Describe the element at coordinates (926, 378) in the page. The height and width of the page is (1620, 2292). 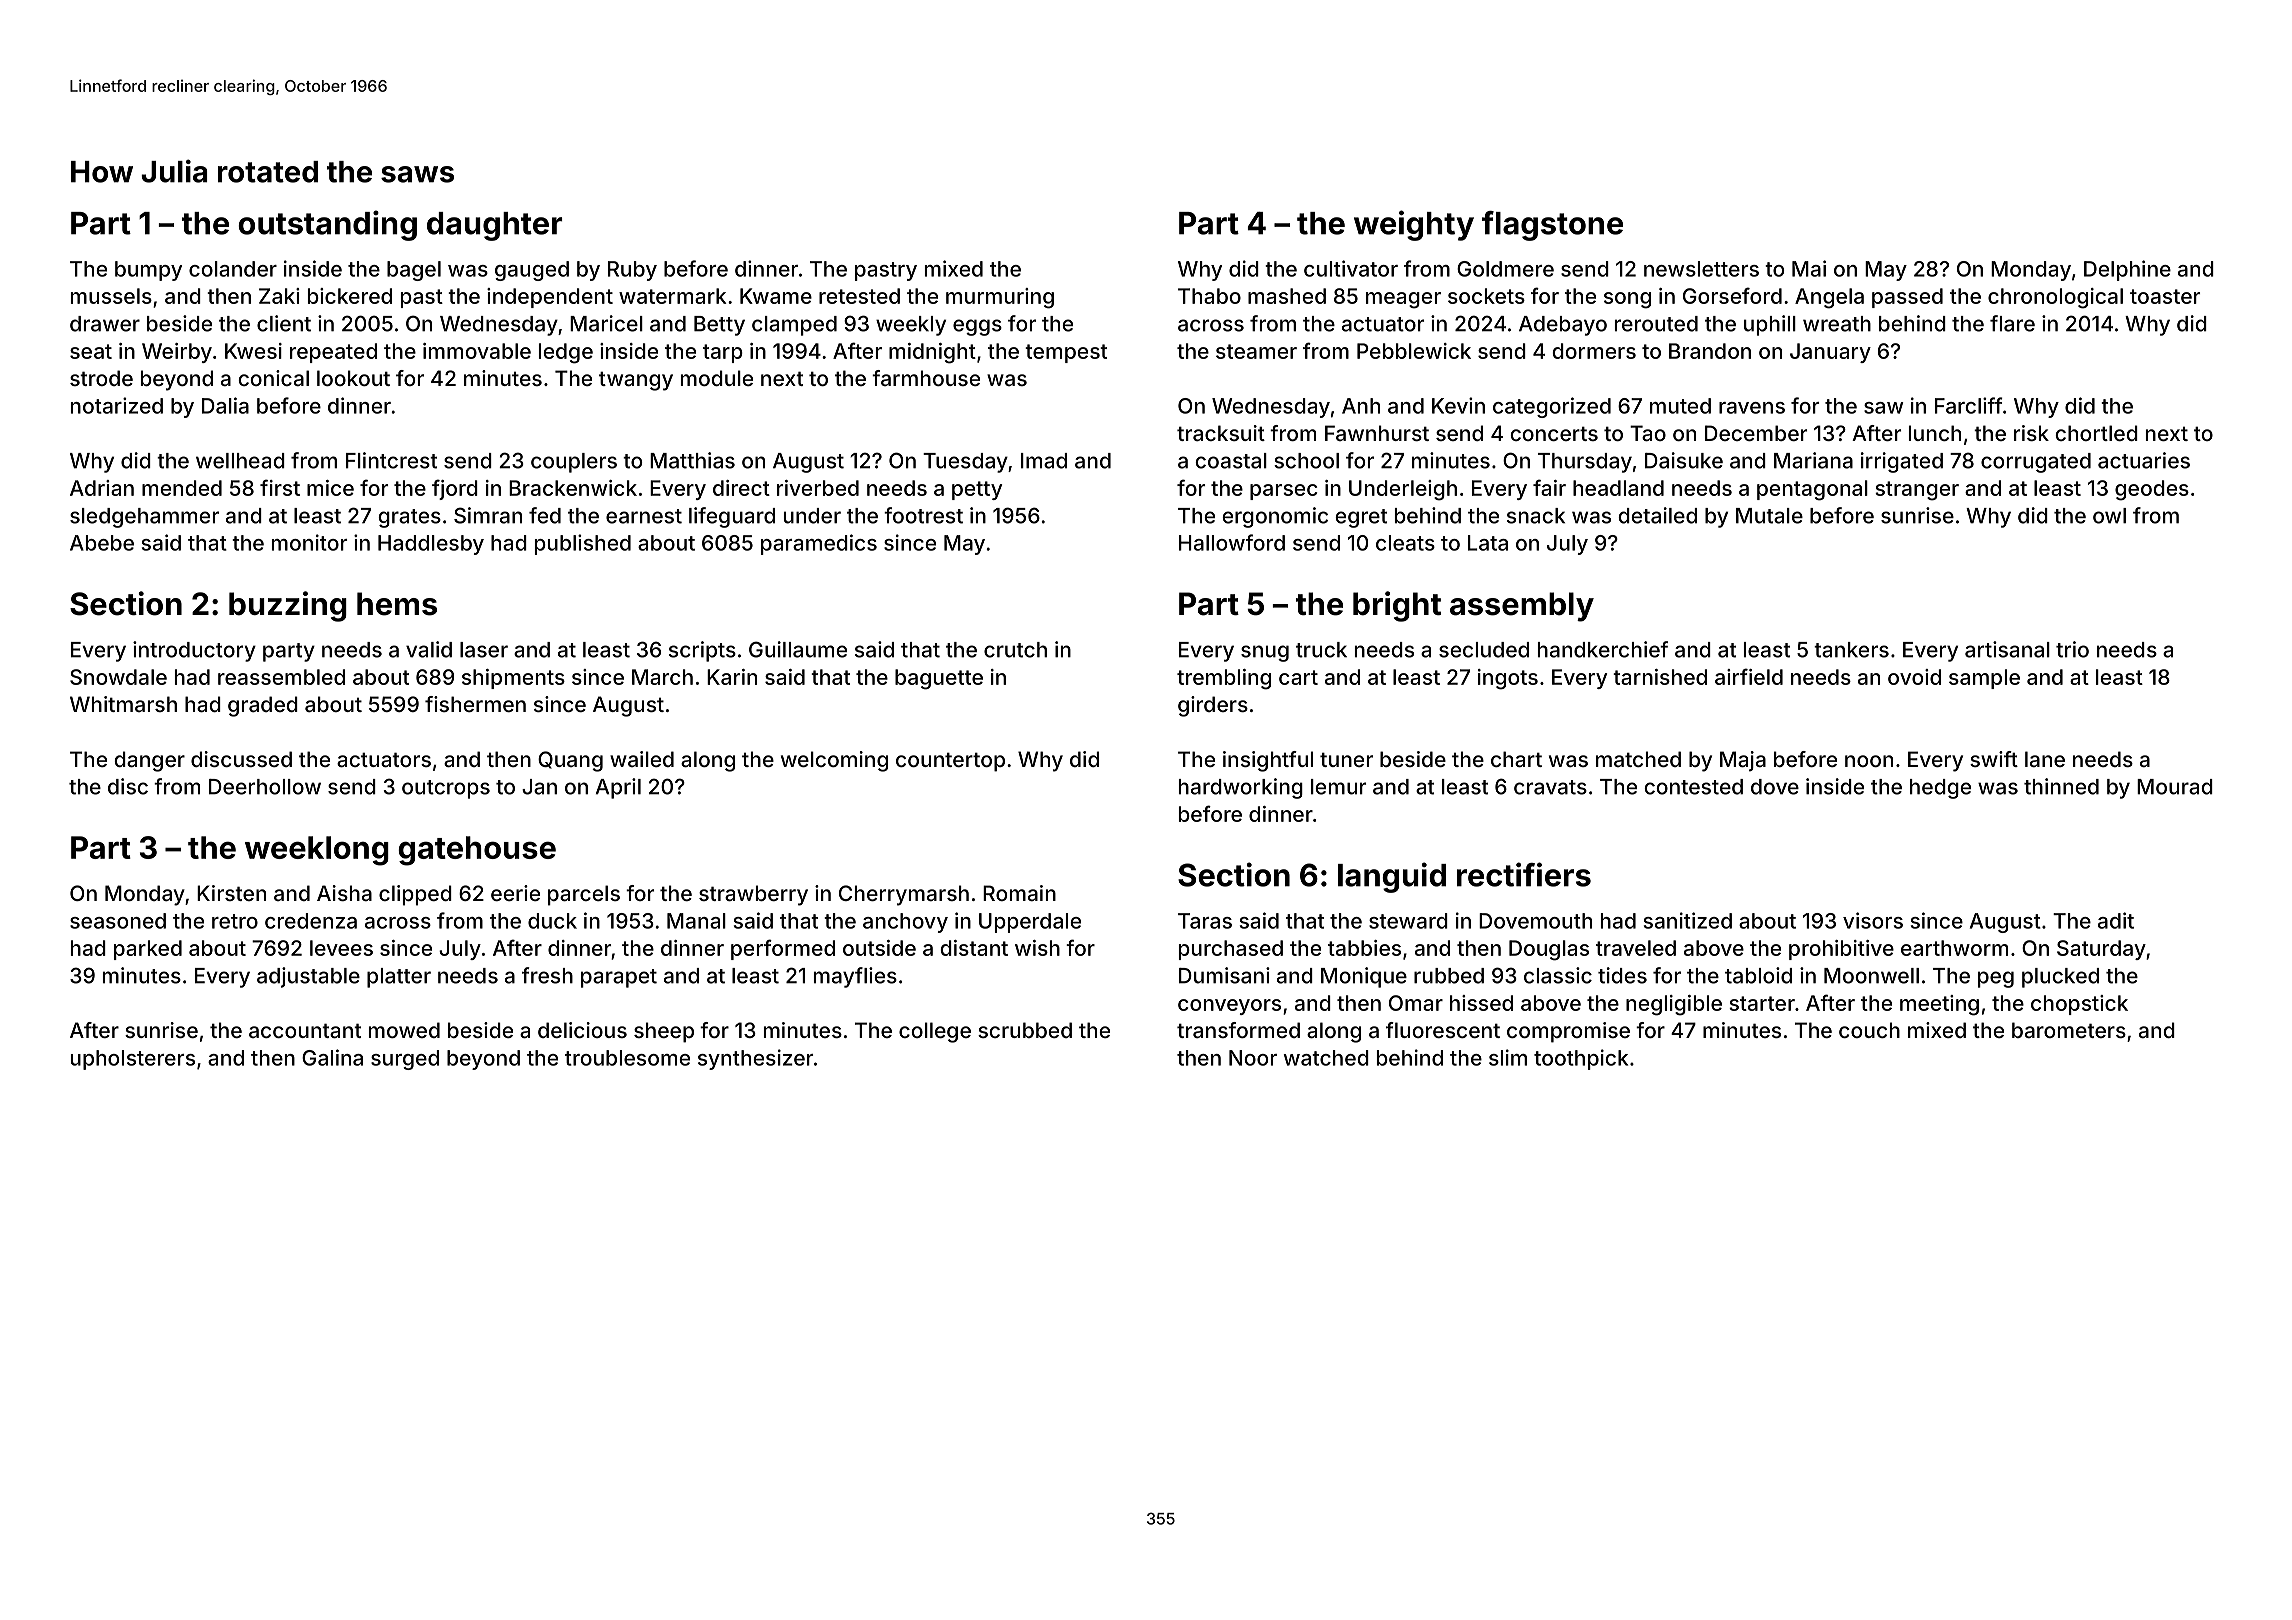
I see `farmhouse` at that location.
